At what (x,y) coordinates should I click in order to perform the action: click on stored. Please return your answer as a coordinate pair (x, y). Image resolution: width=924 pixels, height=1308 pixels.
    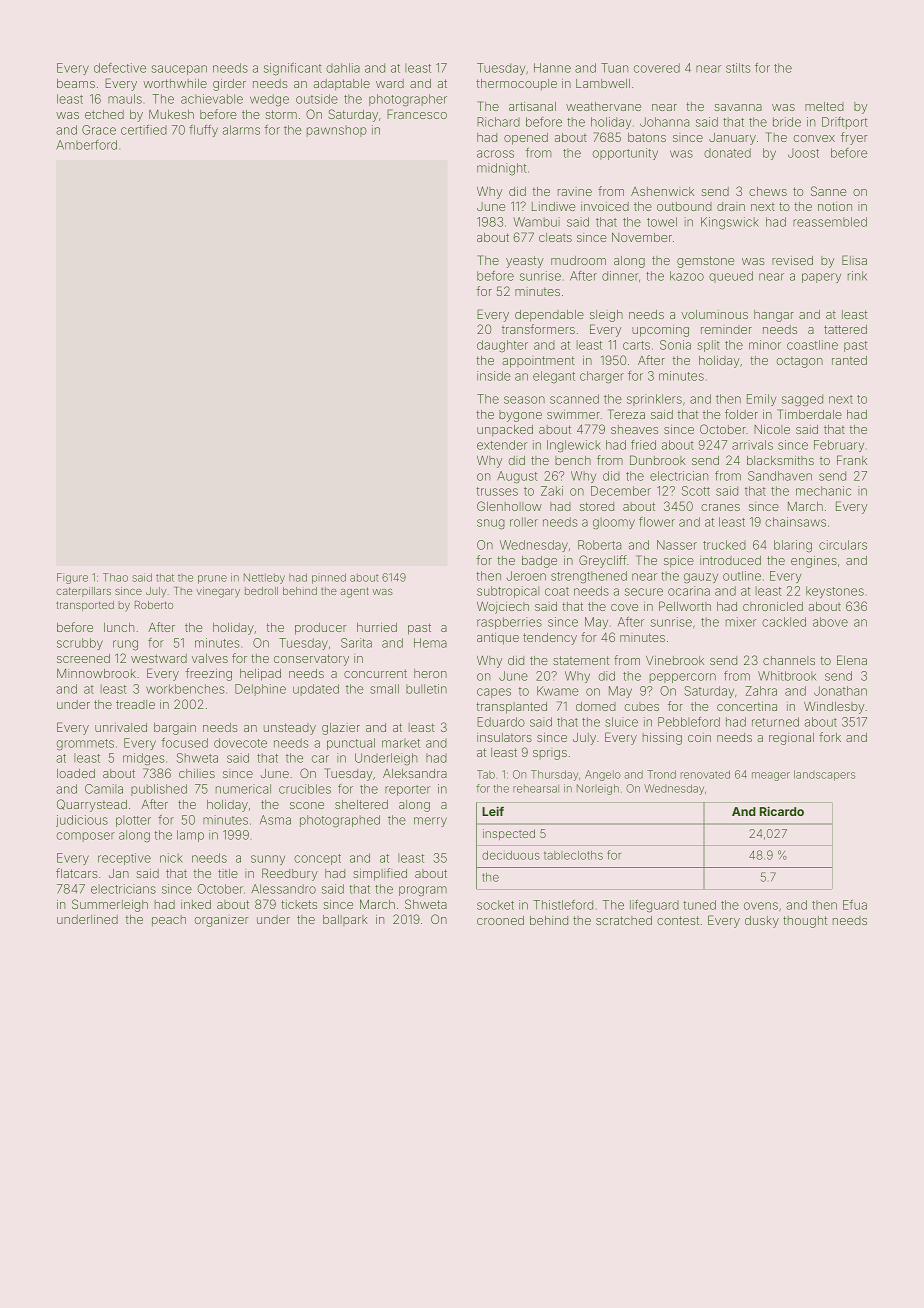
    Looking at the image, I should click on (597, 506).
